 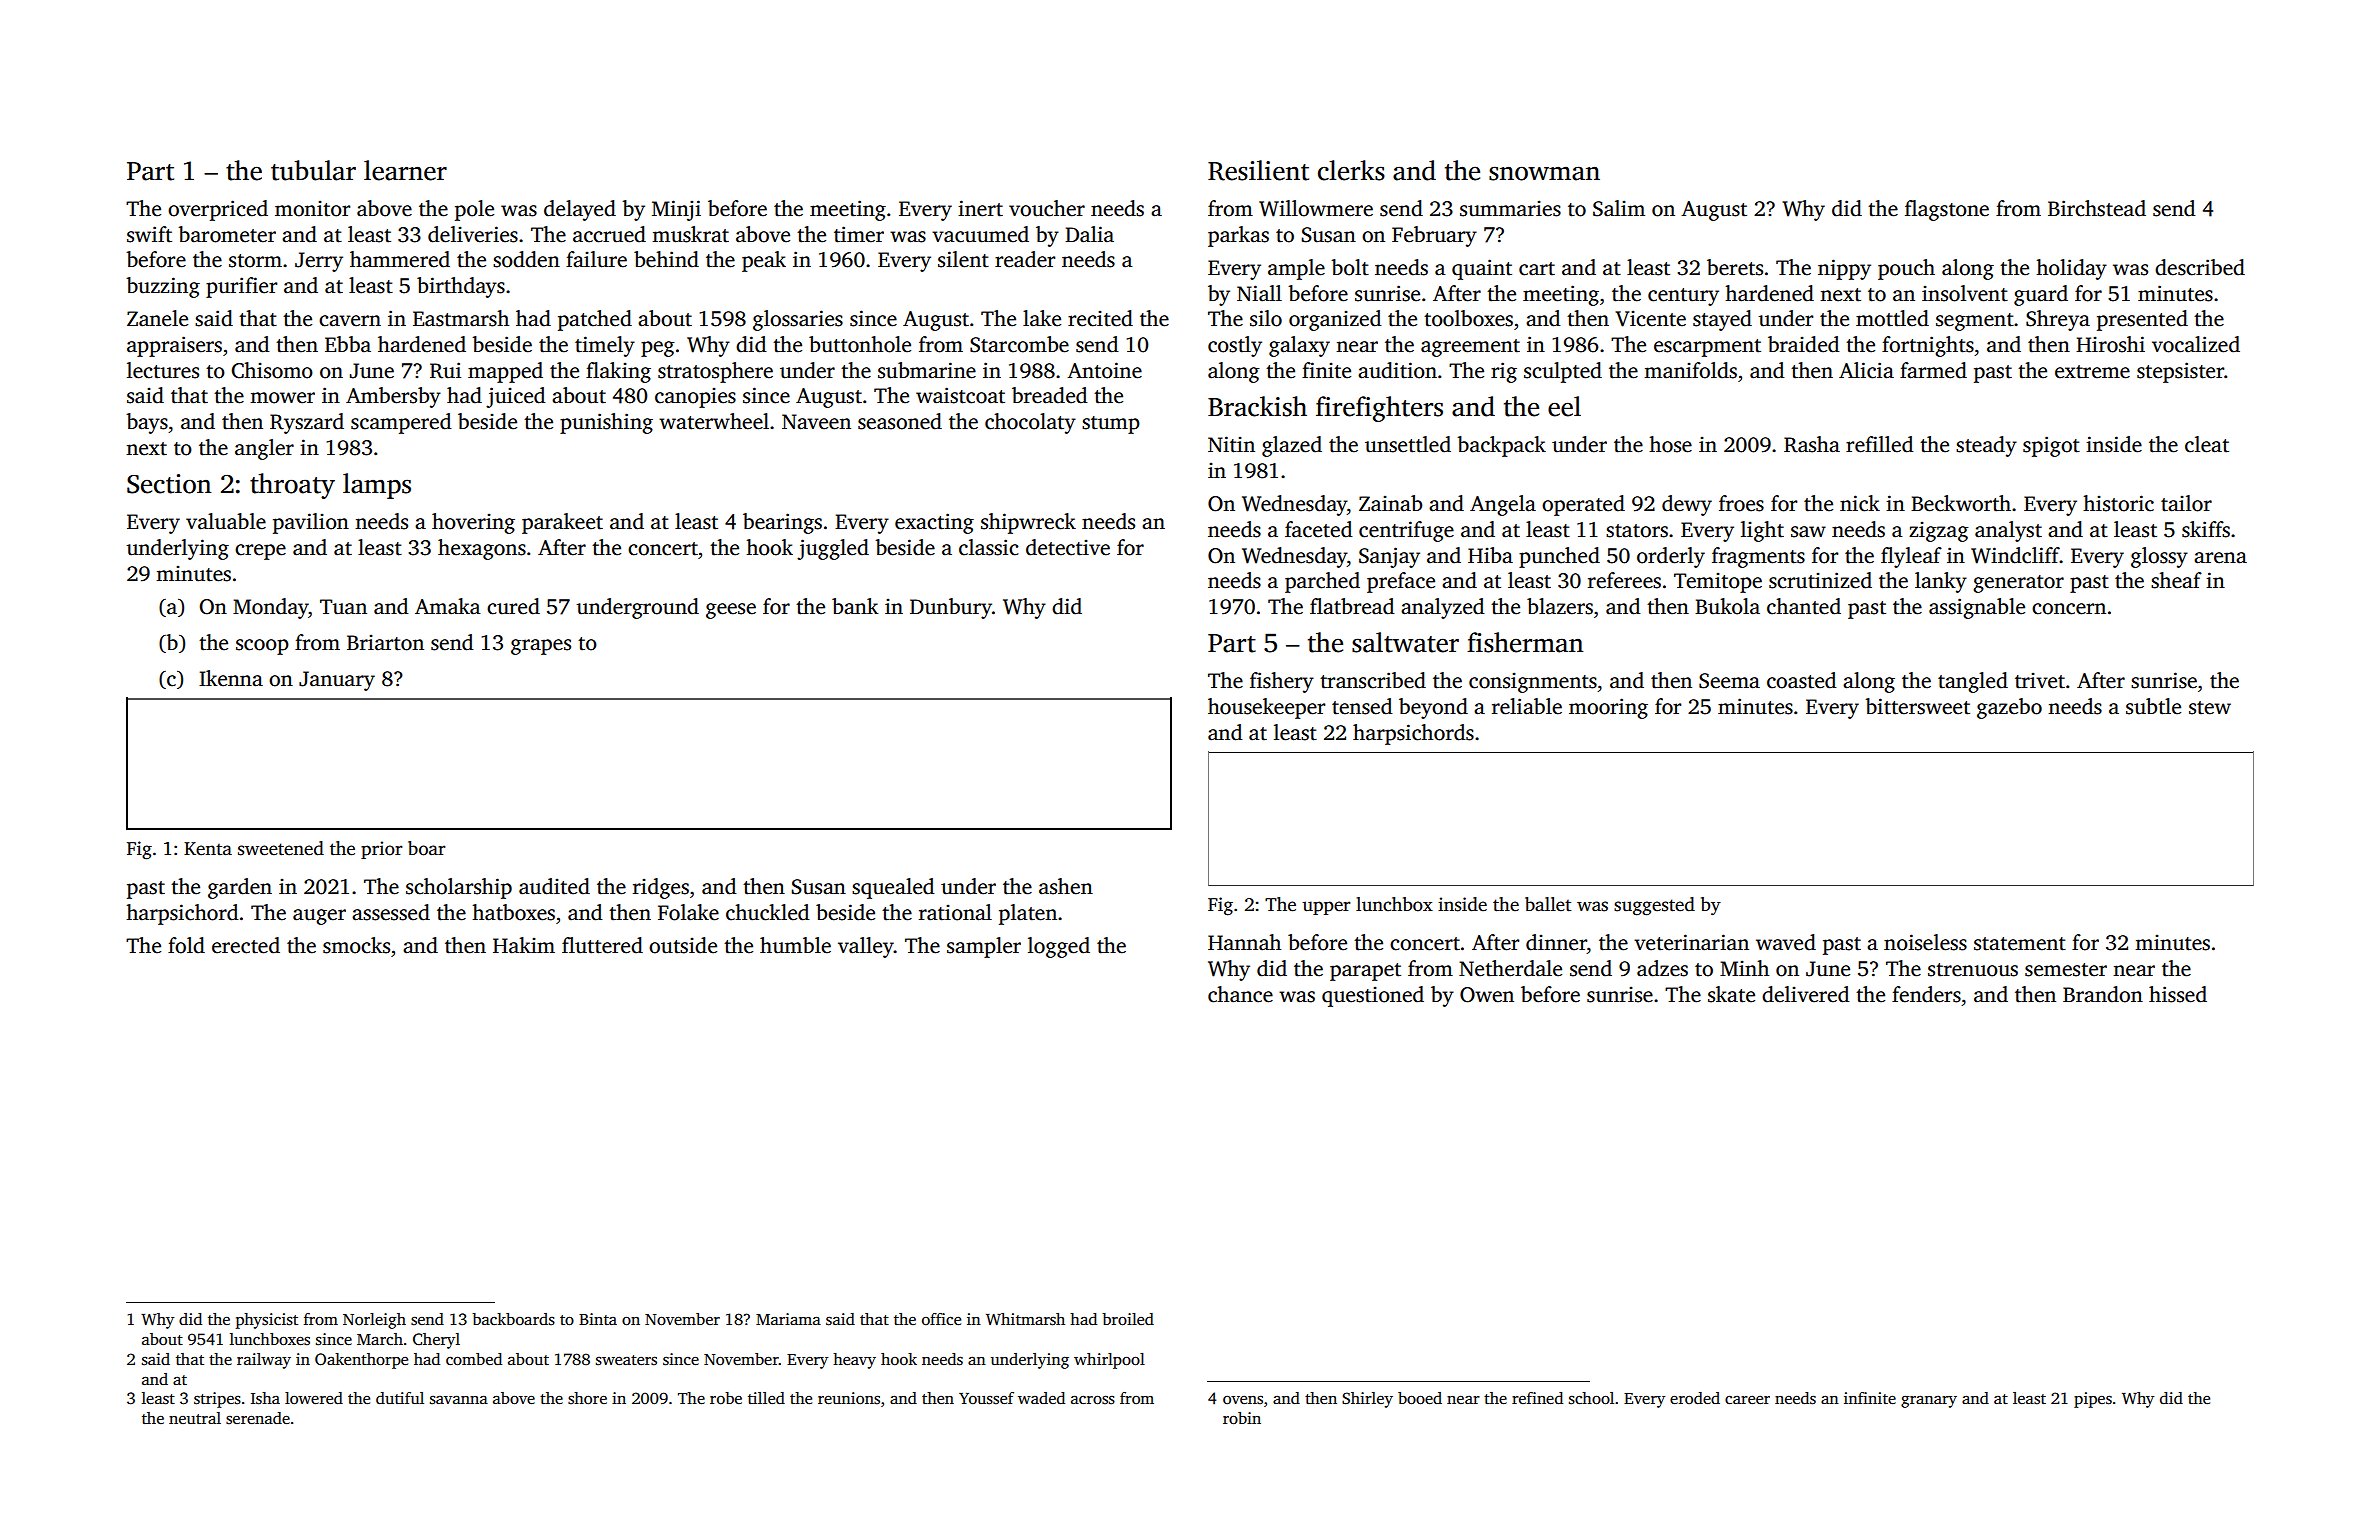 I want to click on logged, so click(x=1059, y=947).
